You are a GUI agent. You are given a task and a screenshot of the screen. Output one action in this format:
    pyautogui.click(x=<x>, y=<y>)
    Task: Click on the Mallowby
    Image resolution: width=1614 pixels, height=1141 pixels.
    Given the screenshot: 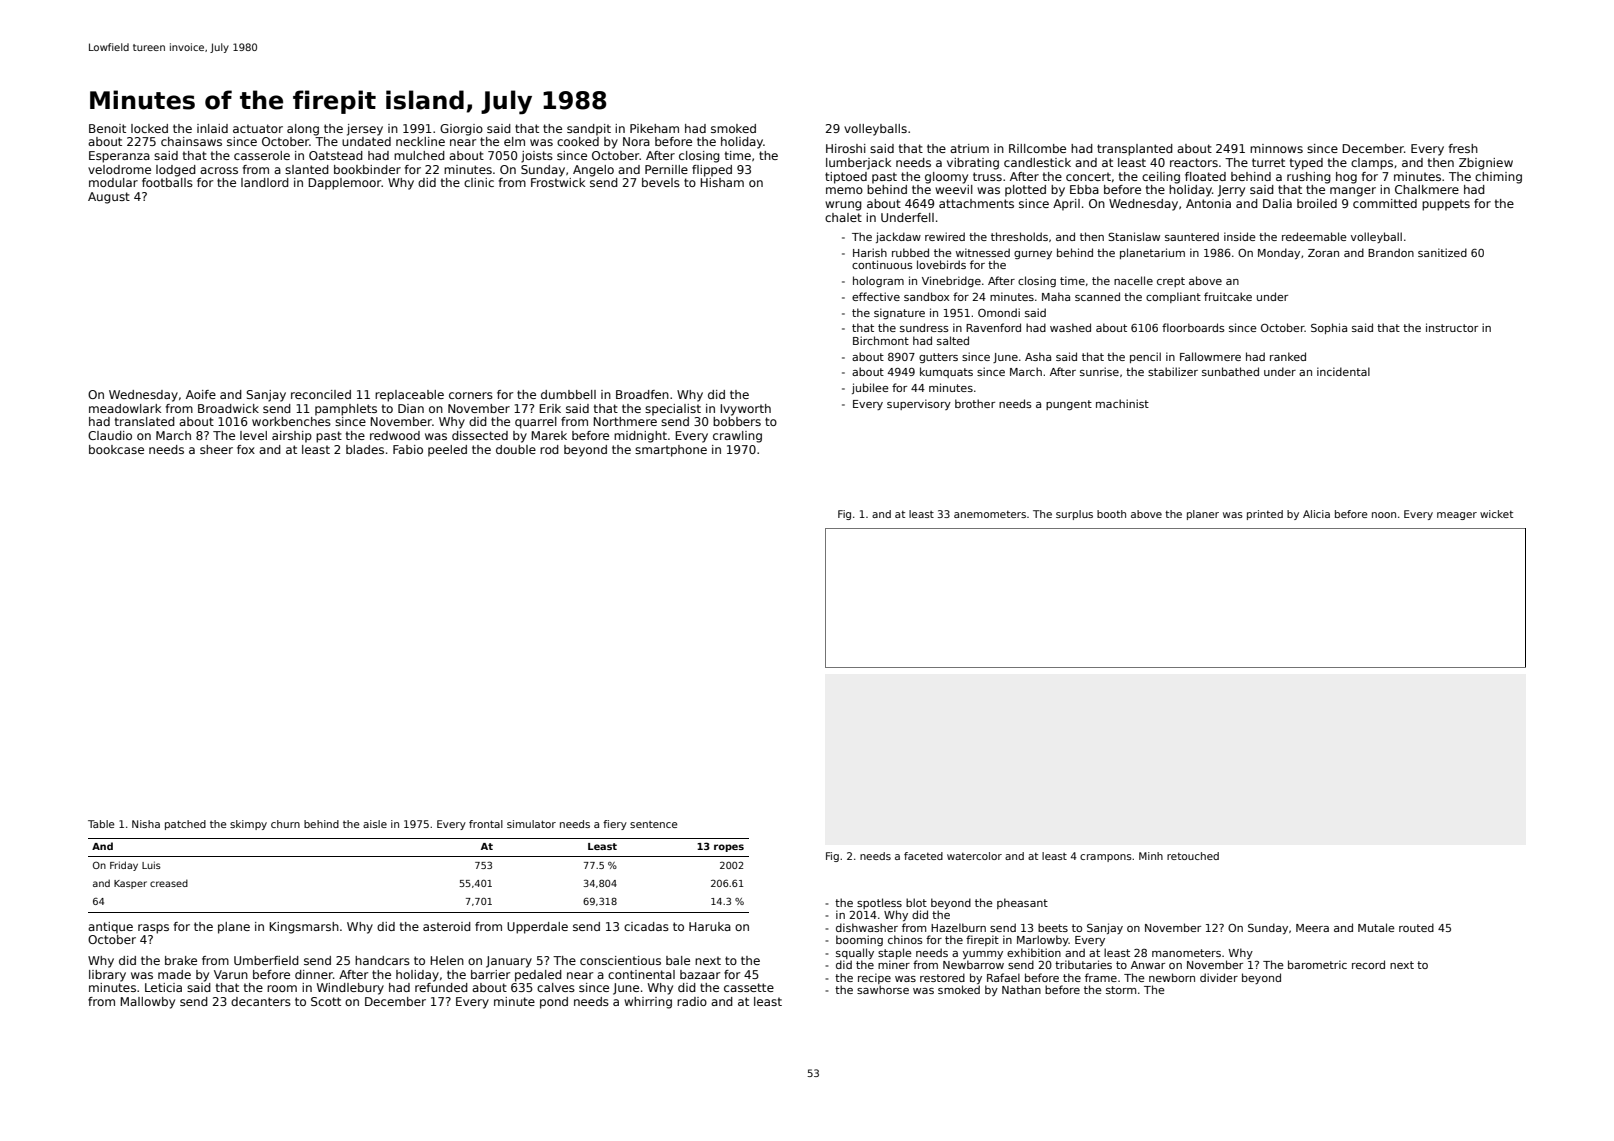 What is the action you would take?
    pyautogui.click(x=147, y=1003)
